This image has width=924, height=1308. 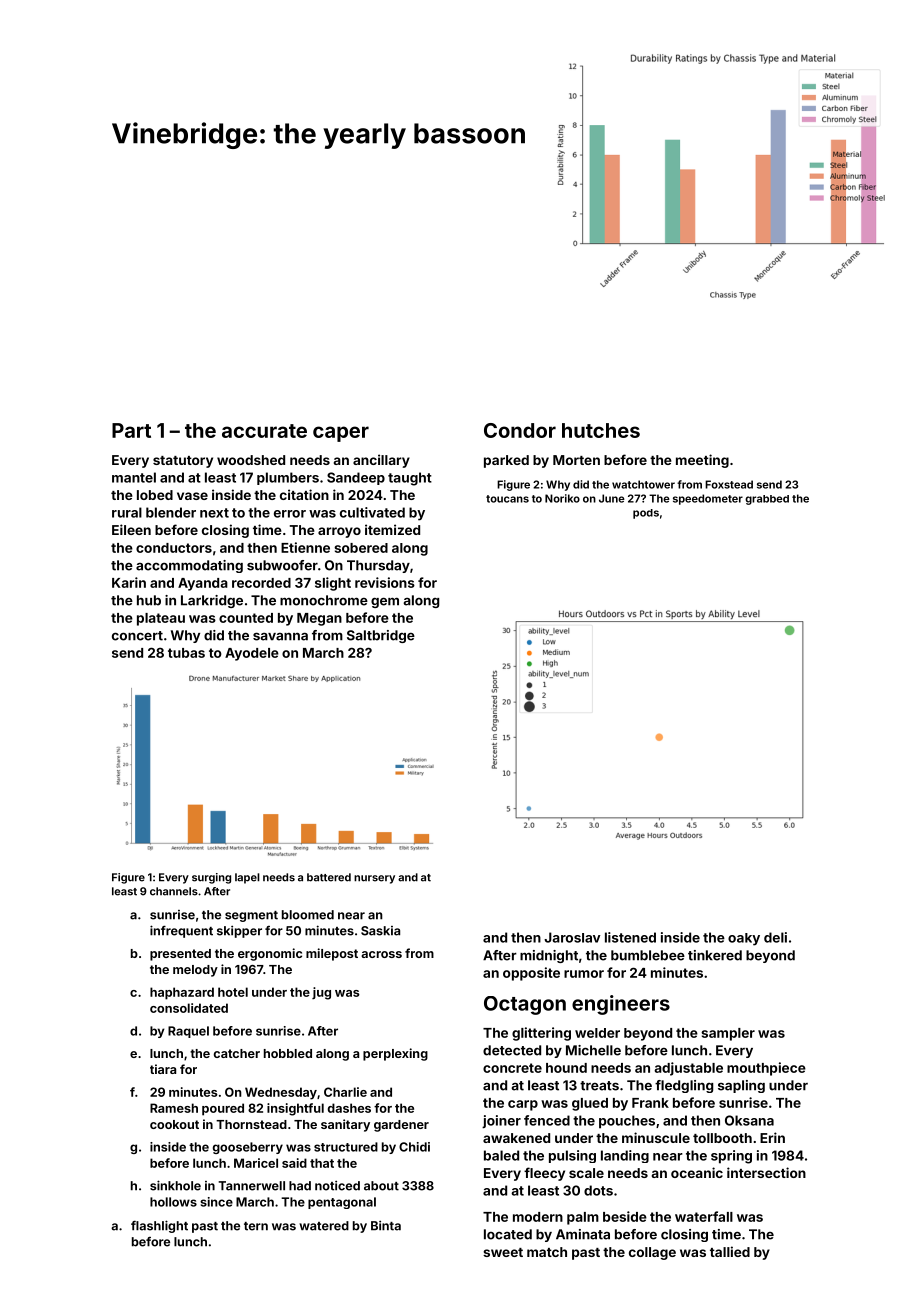 I want to click on joiner, so click(x=501, y=1122).
